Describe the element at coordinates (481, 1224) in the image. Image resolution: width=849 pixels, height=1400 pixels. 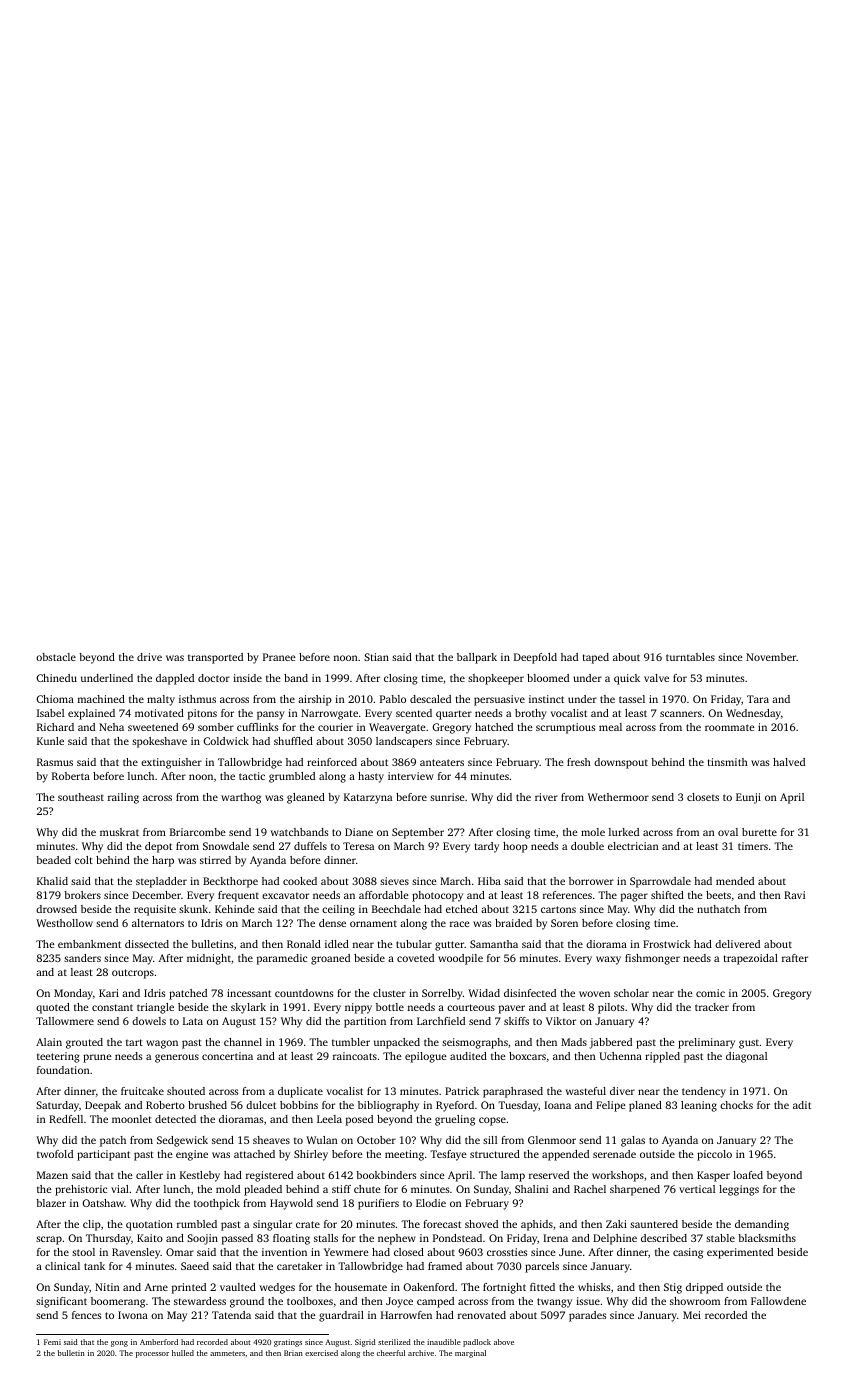
I see `shoved` at that location.
